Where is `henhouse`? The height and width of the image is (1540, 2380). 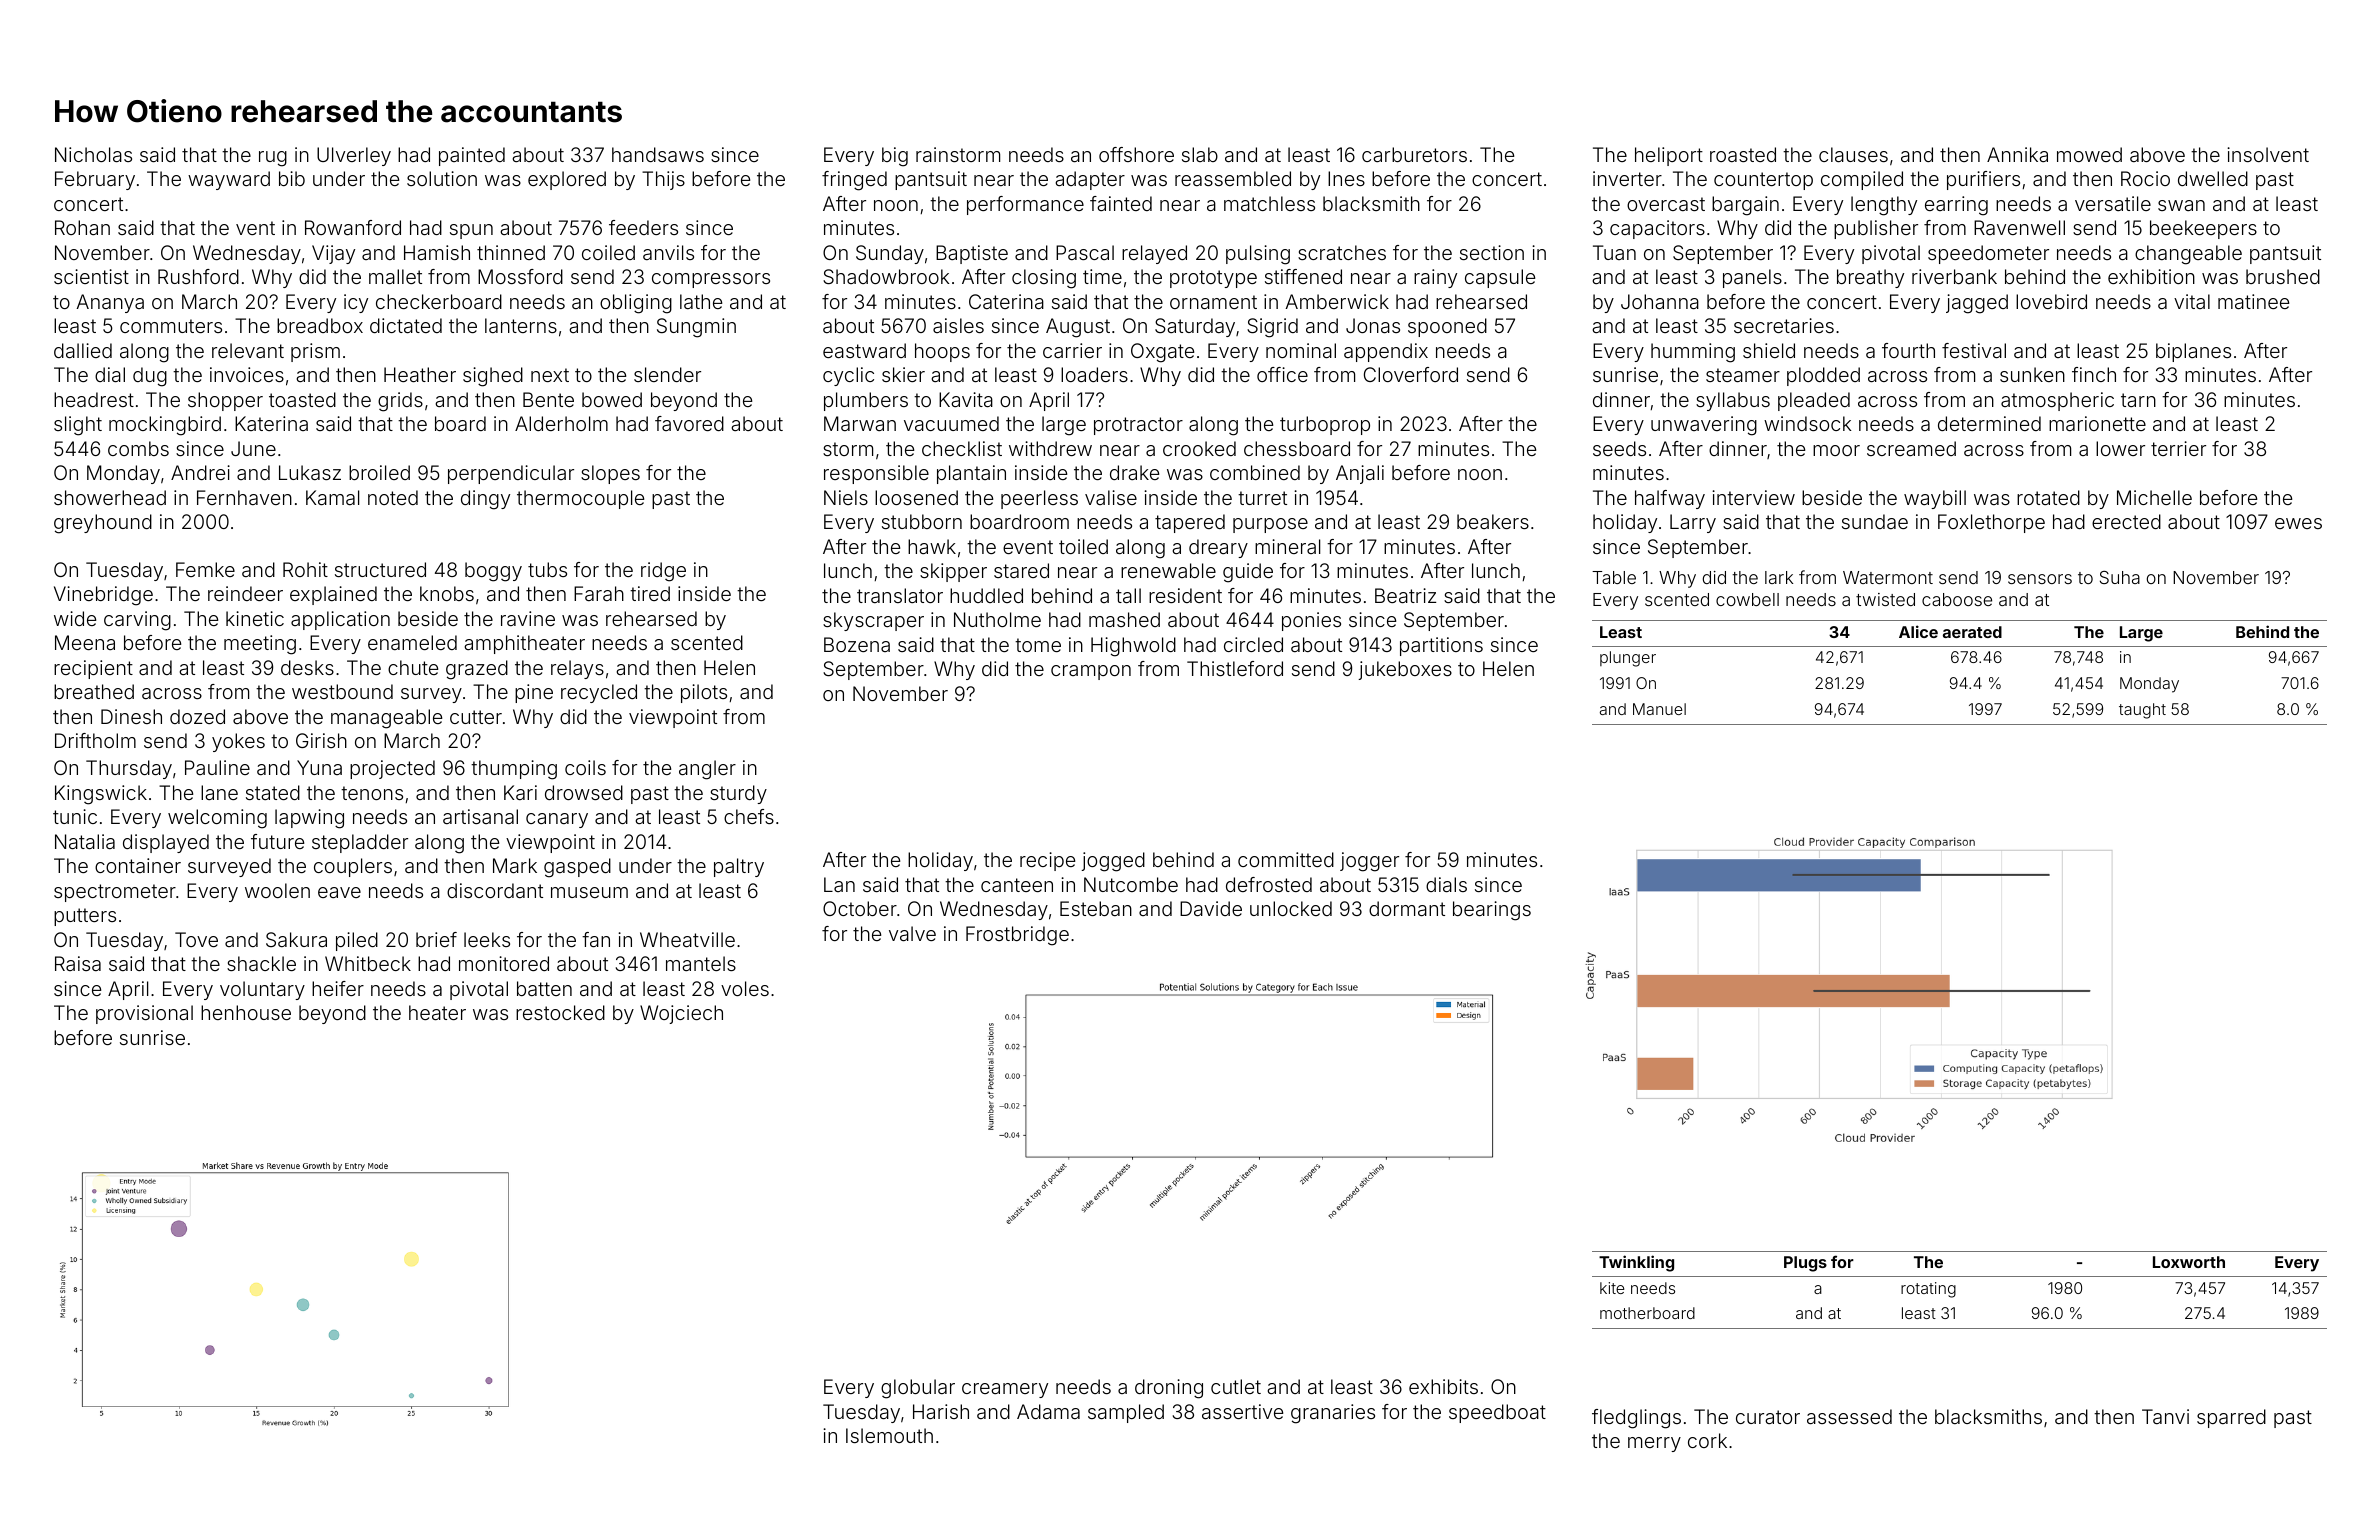
henhouse is located at coordinates (246, 1012).
